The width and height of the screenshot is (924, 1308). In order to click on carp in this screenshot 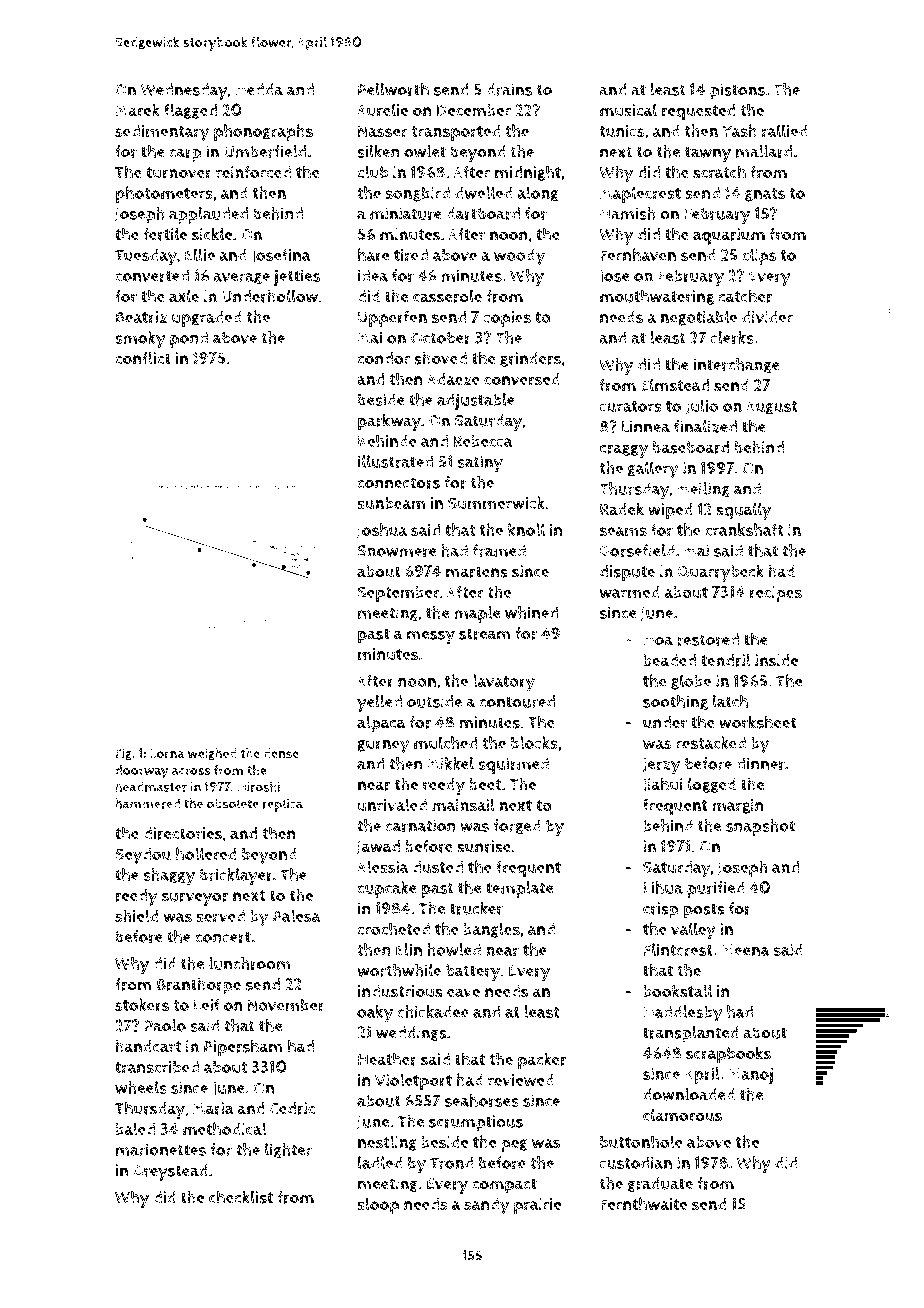, I will do `click(185, 155)`.
